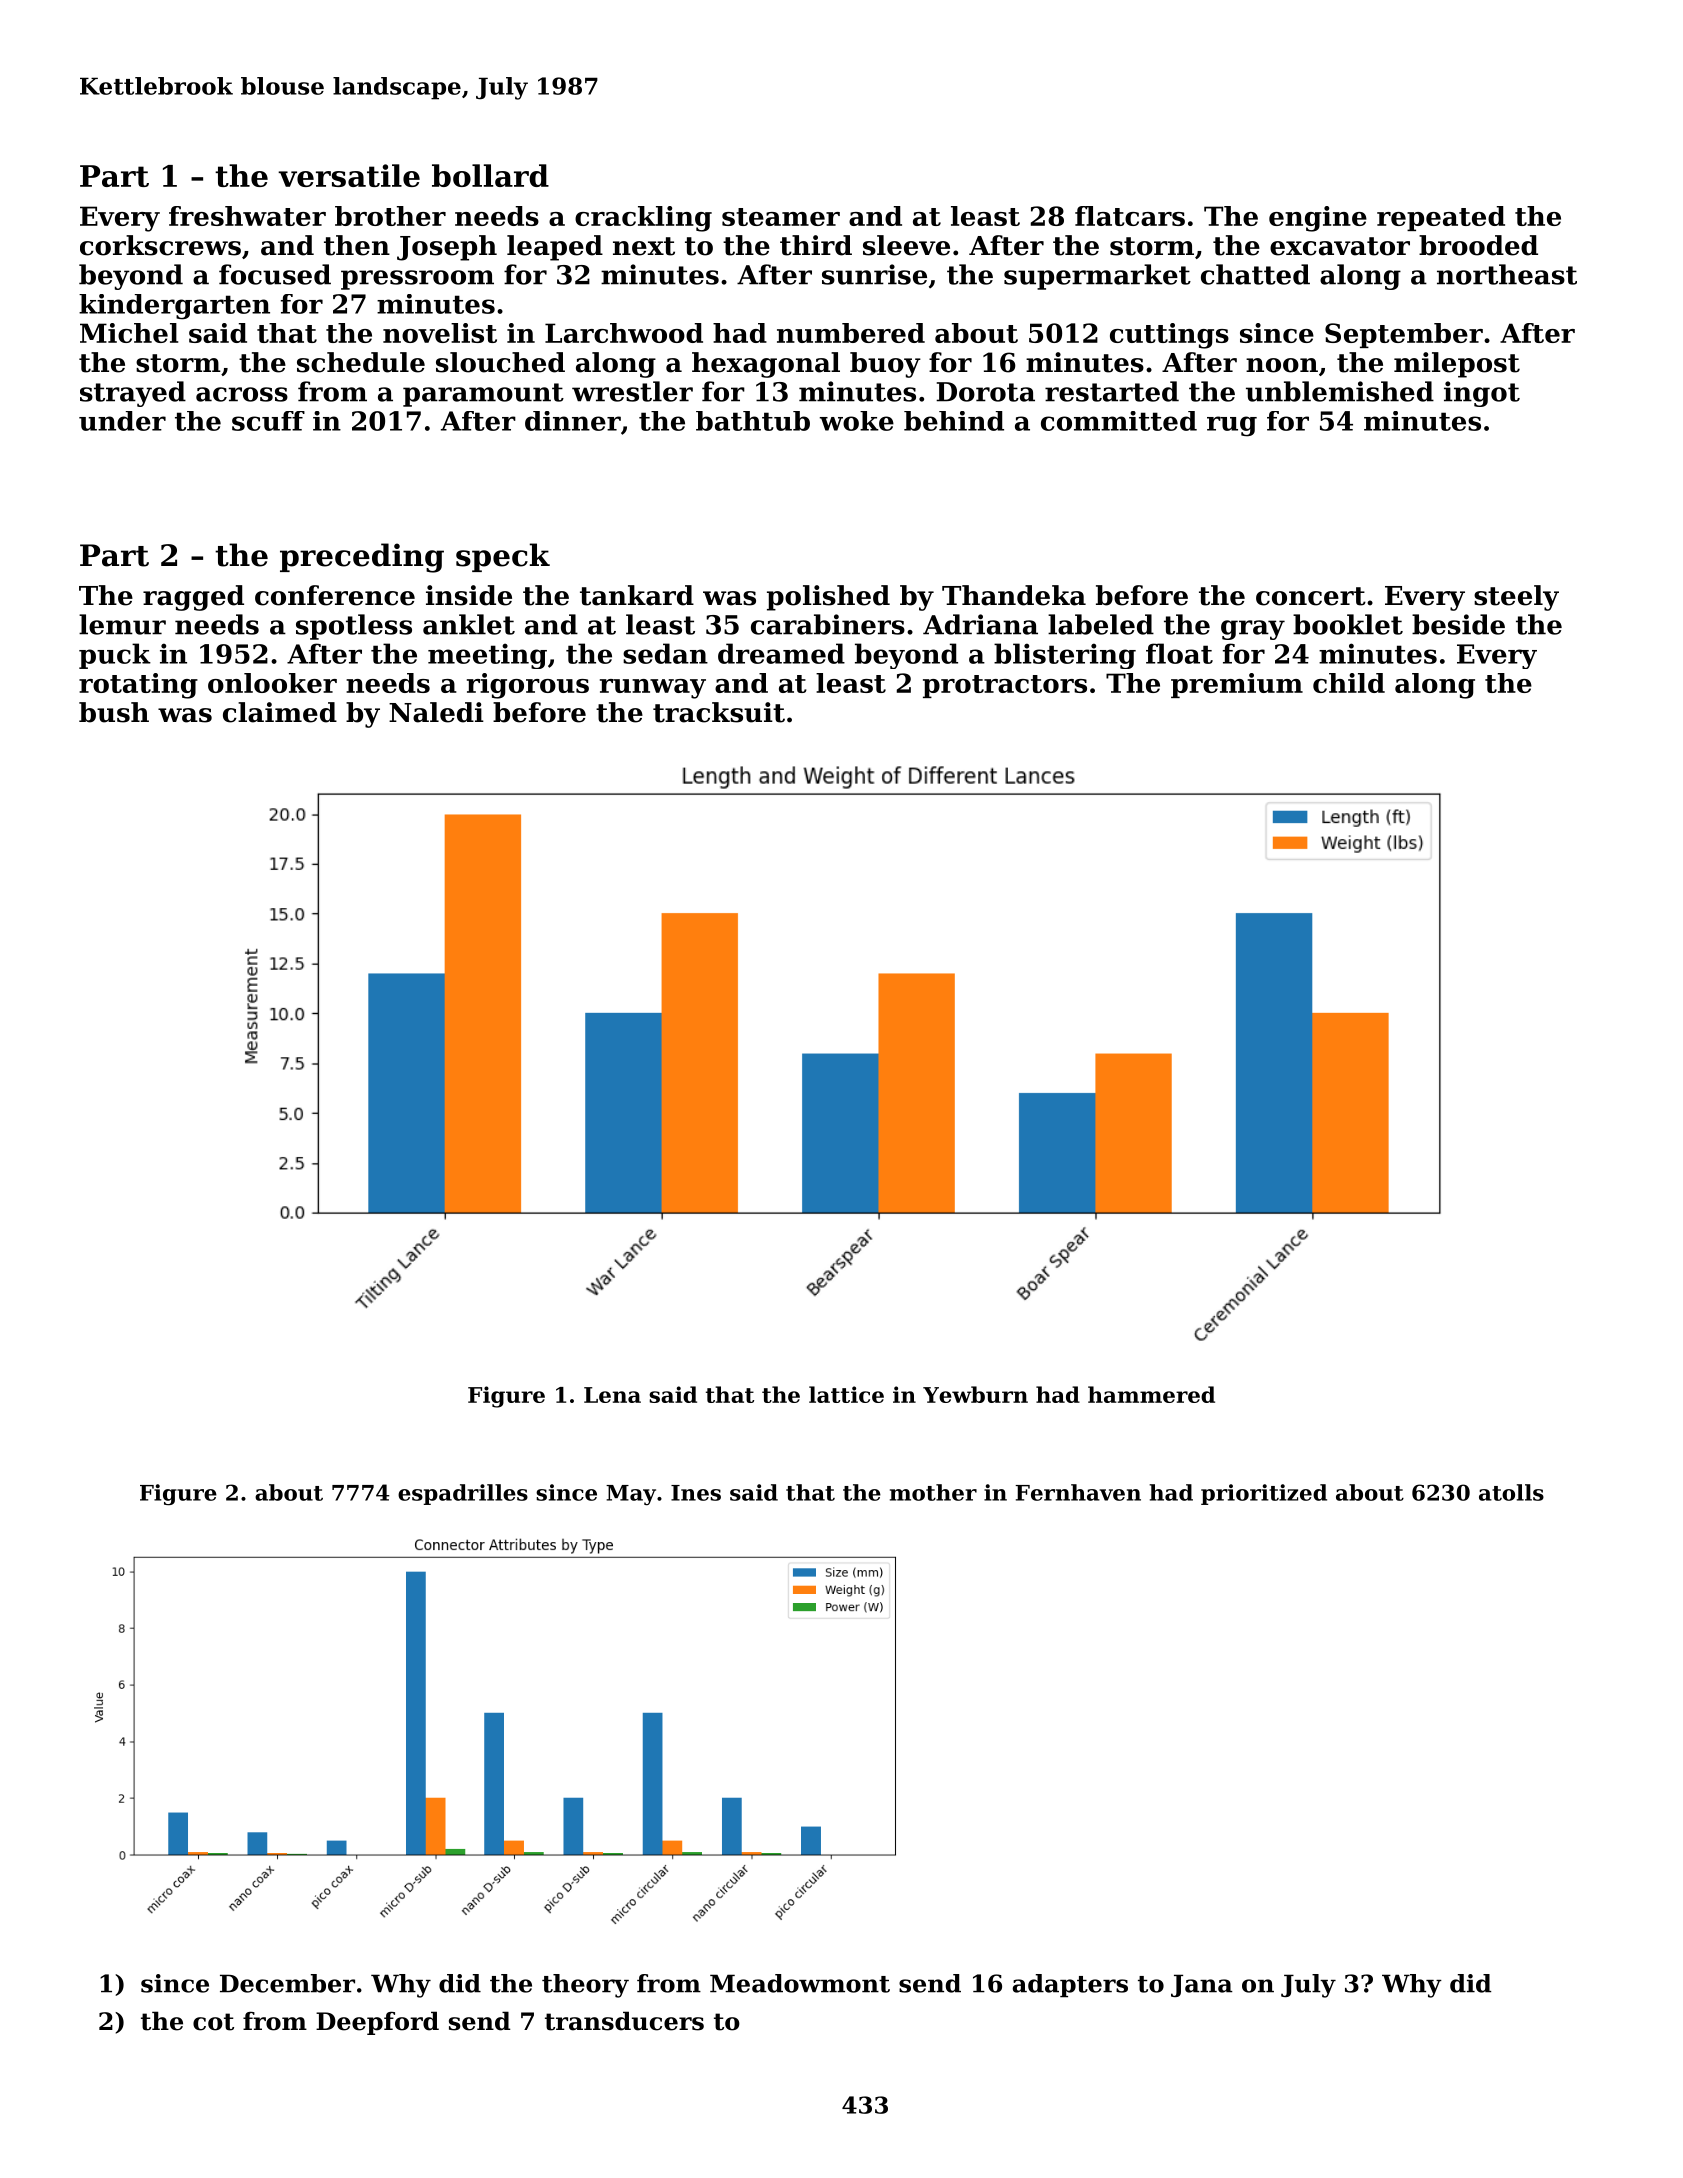  Describe the element at coordinates (1202, 1985) in the screenshot. I see `Jana` at that location.
